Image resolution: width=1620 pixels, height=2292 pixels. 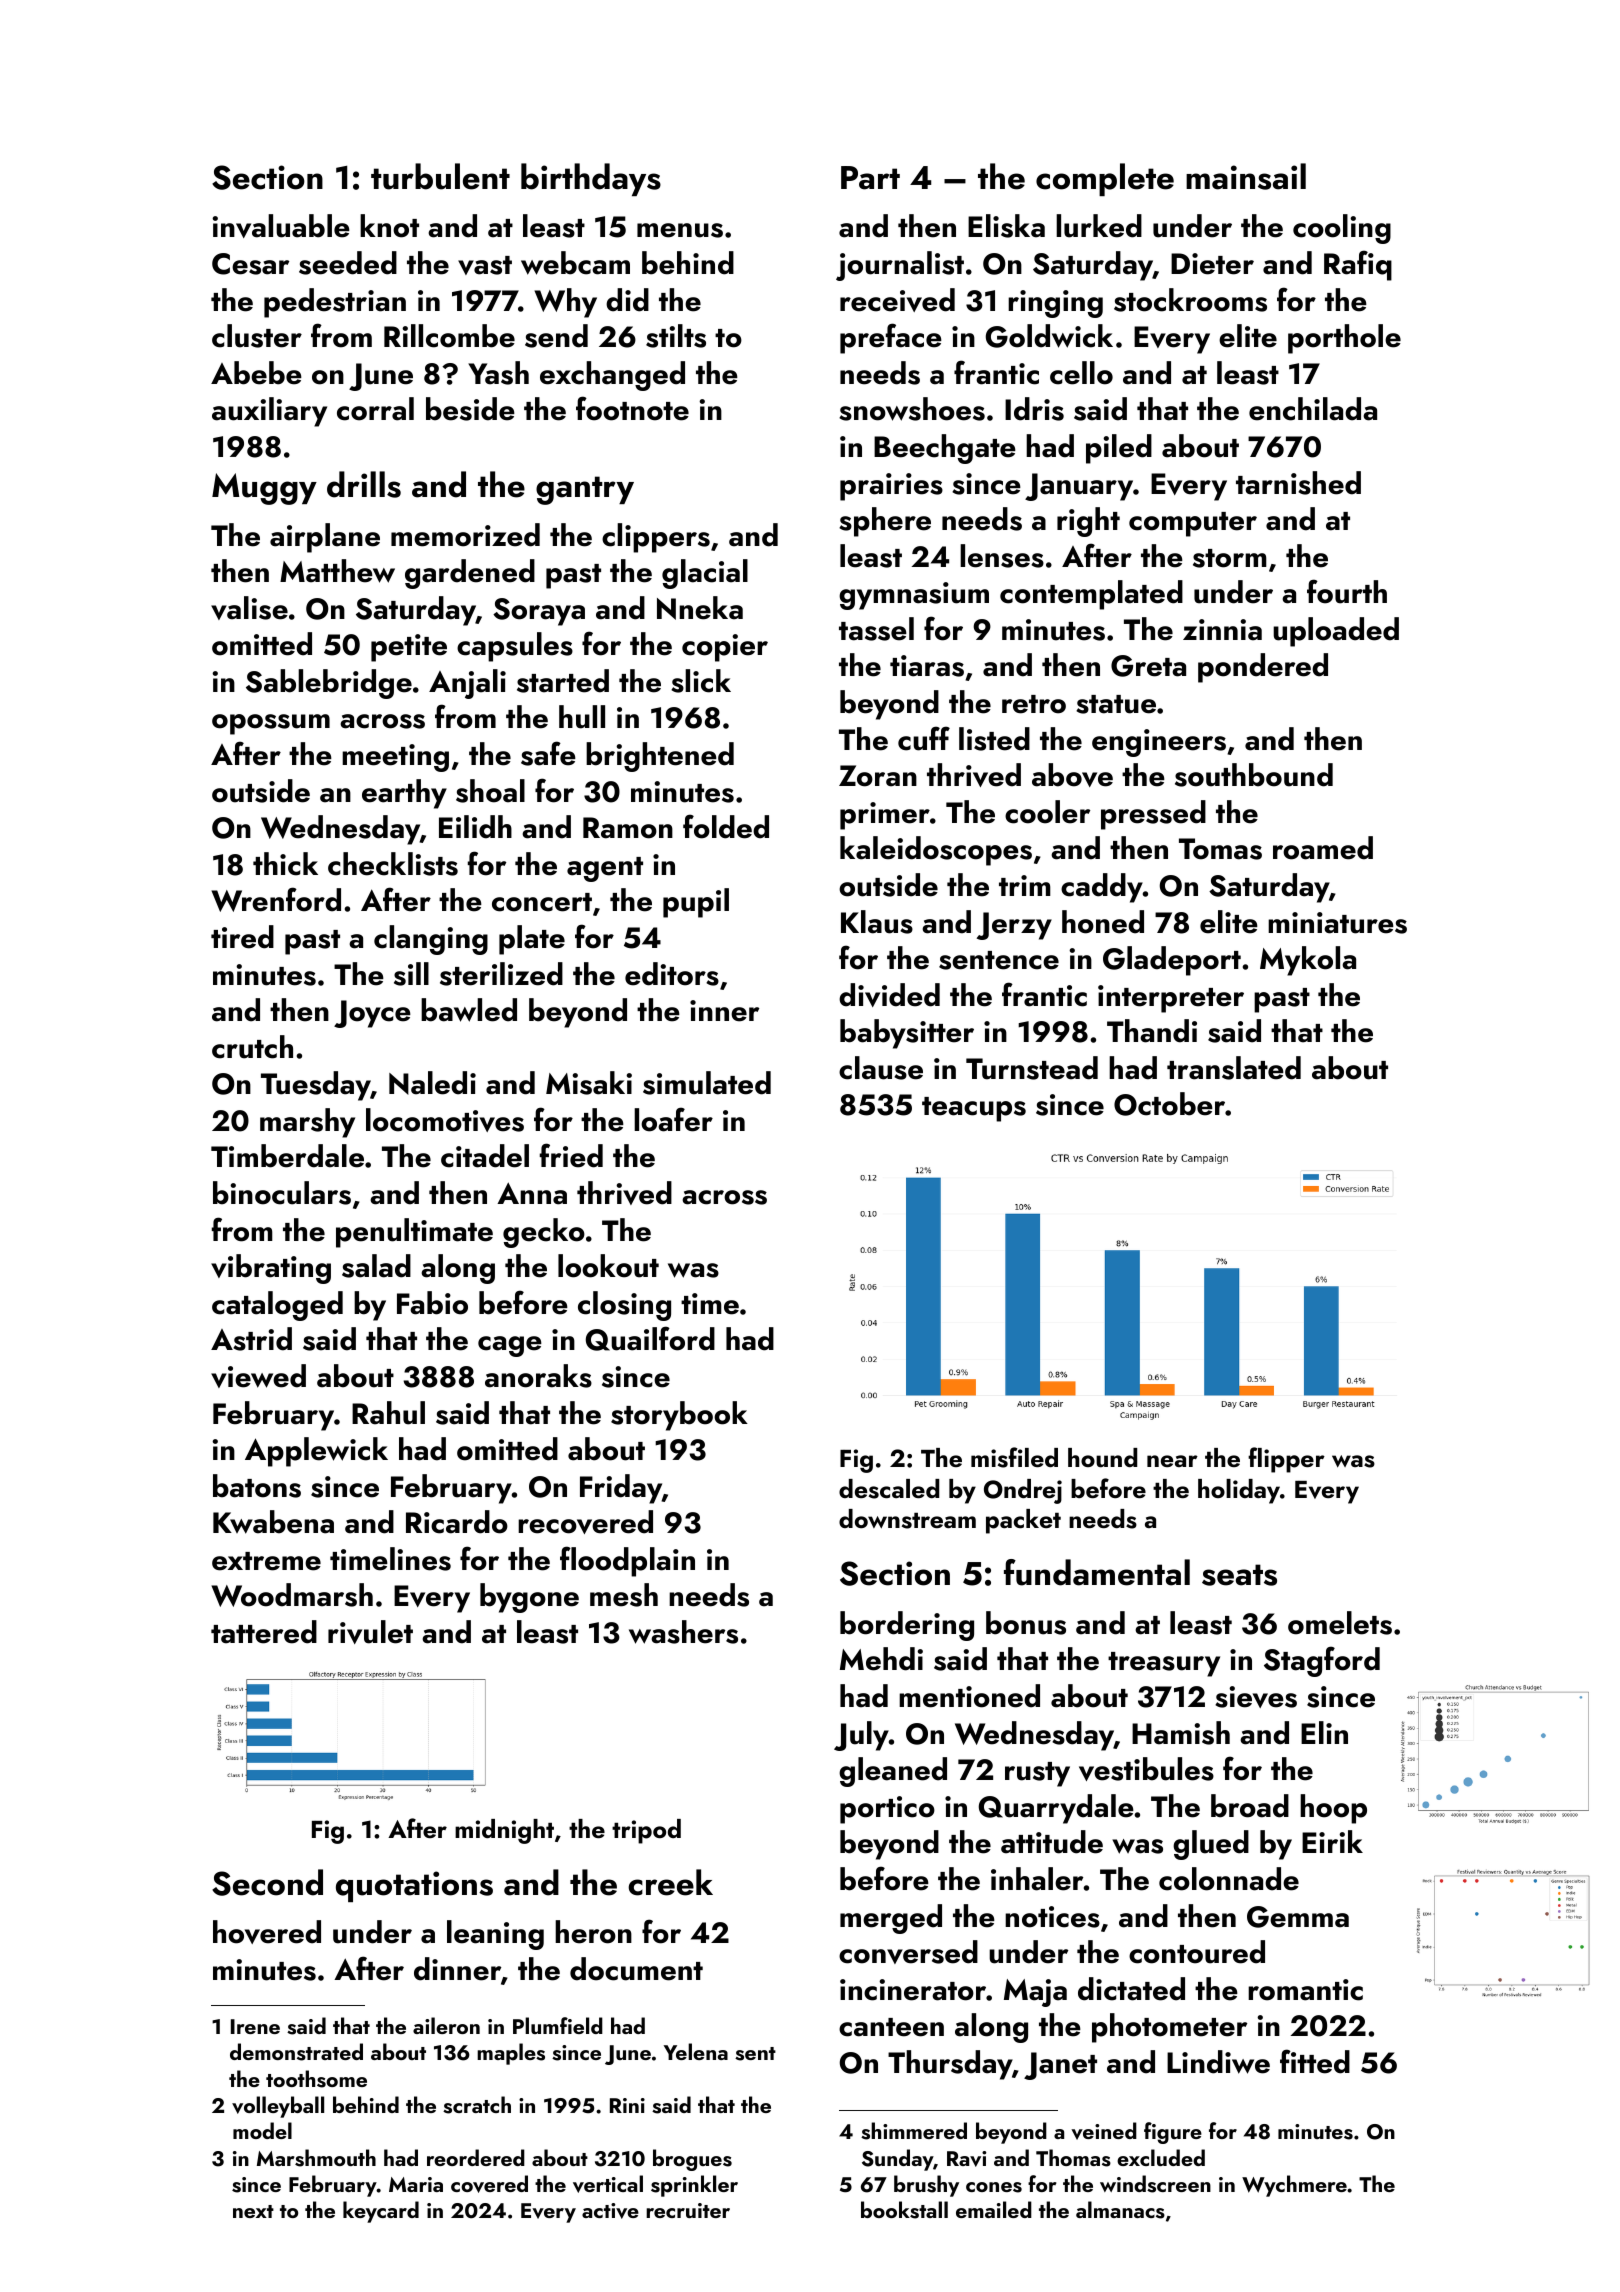 I want to click on clause, so click(x=881, y=1068).
